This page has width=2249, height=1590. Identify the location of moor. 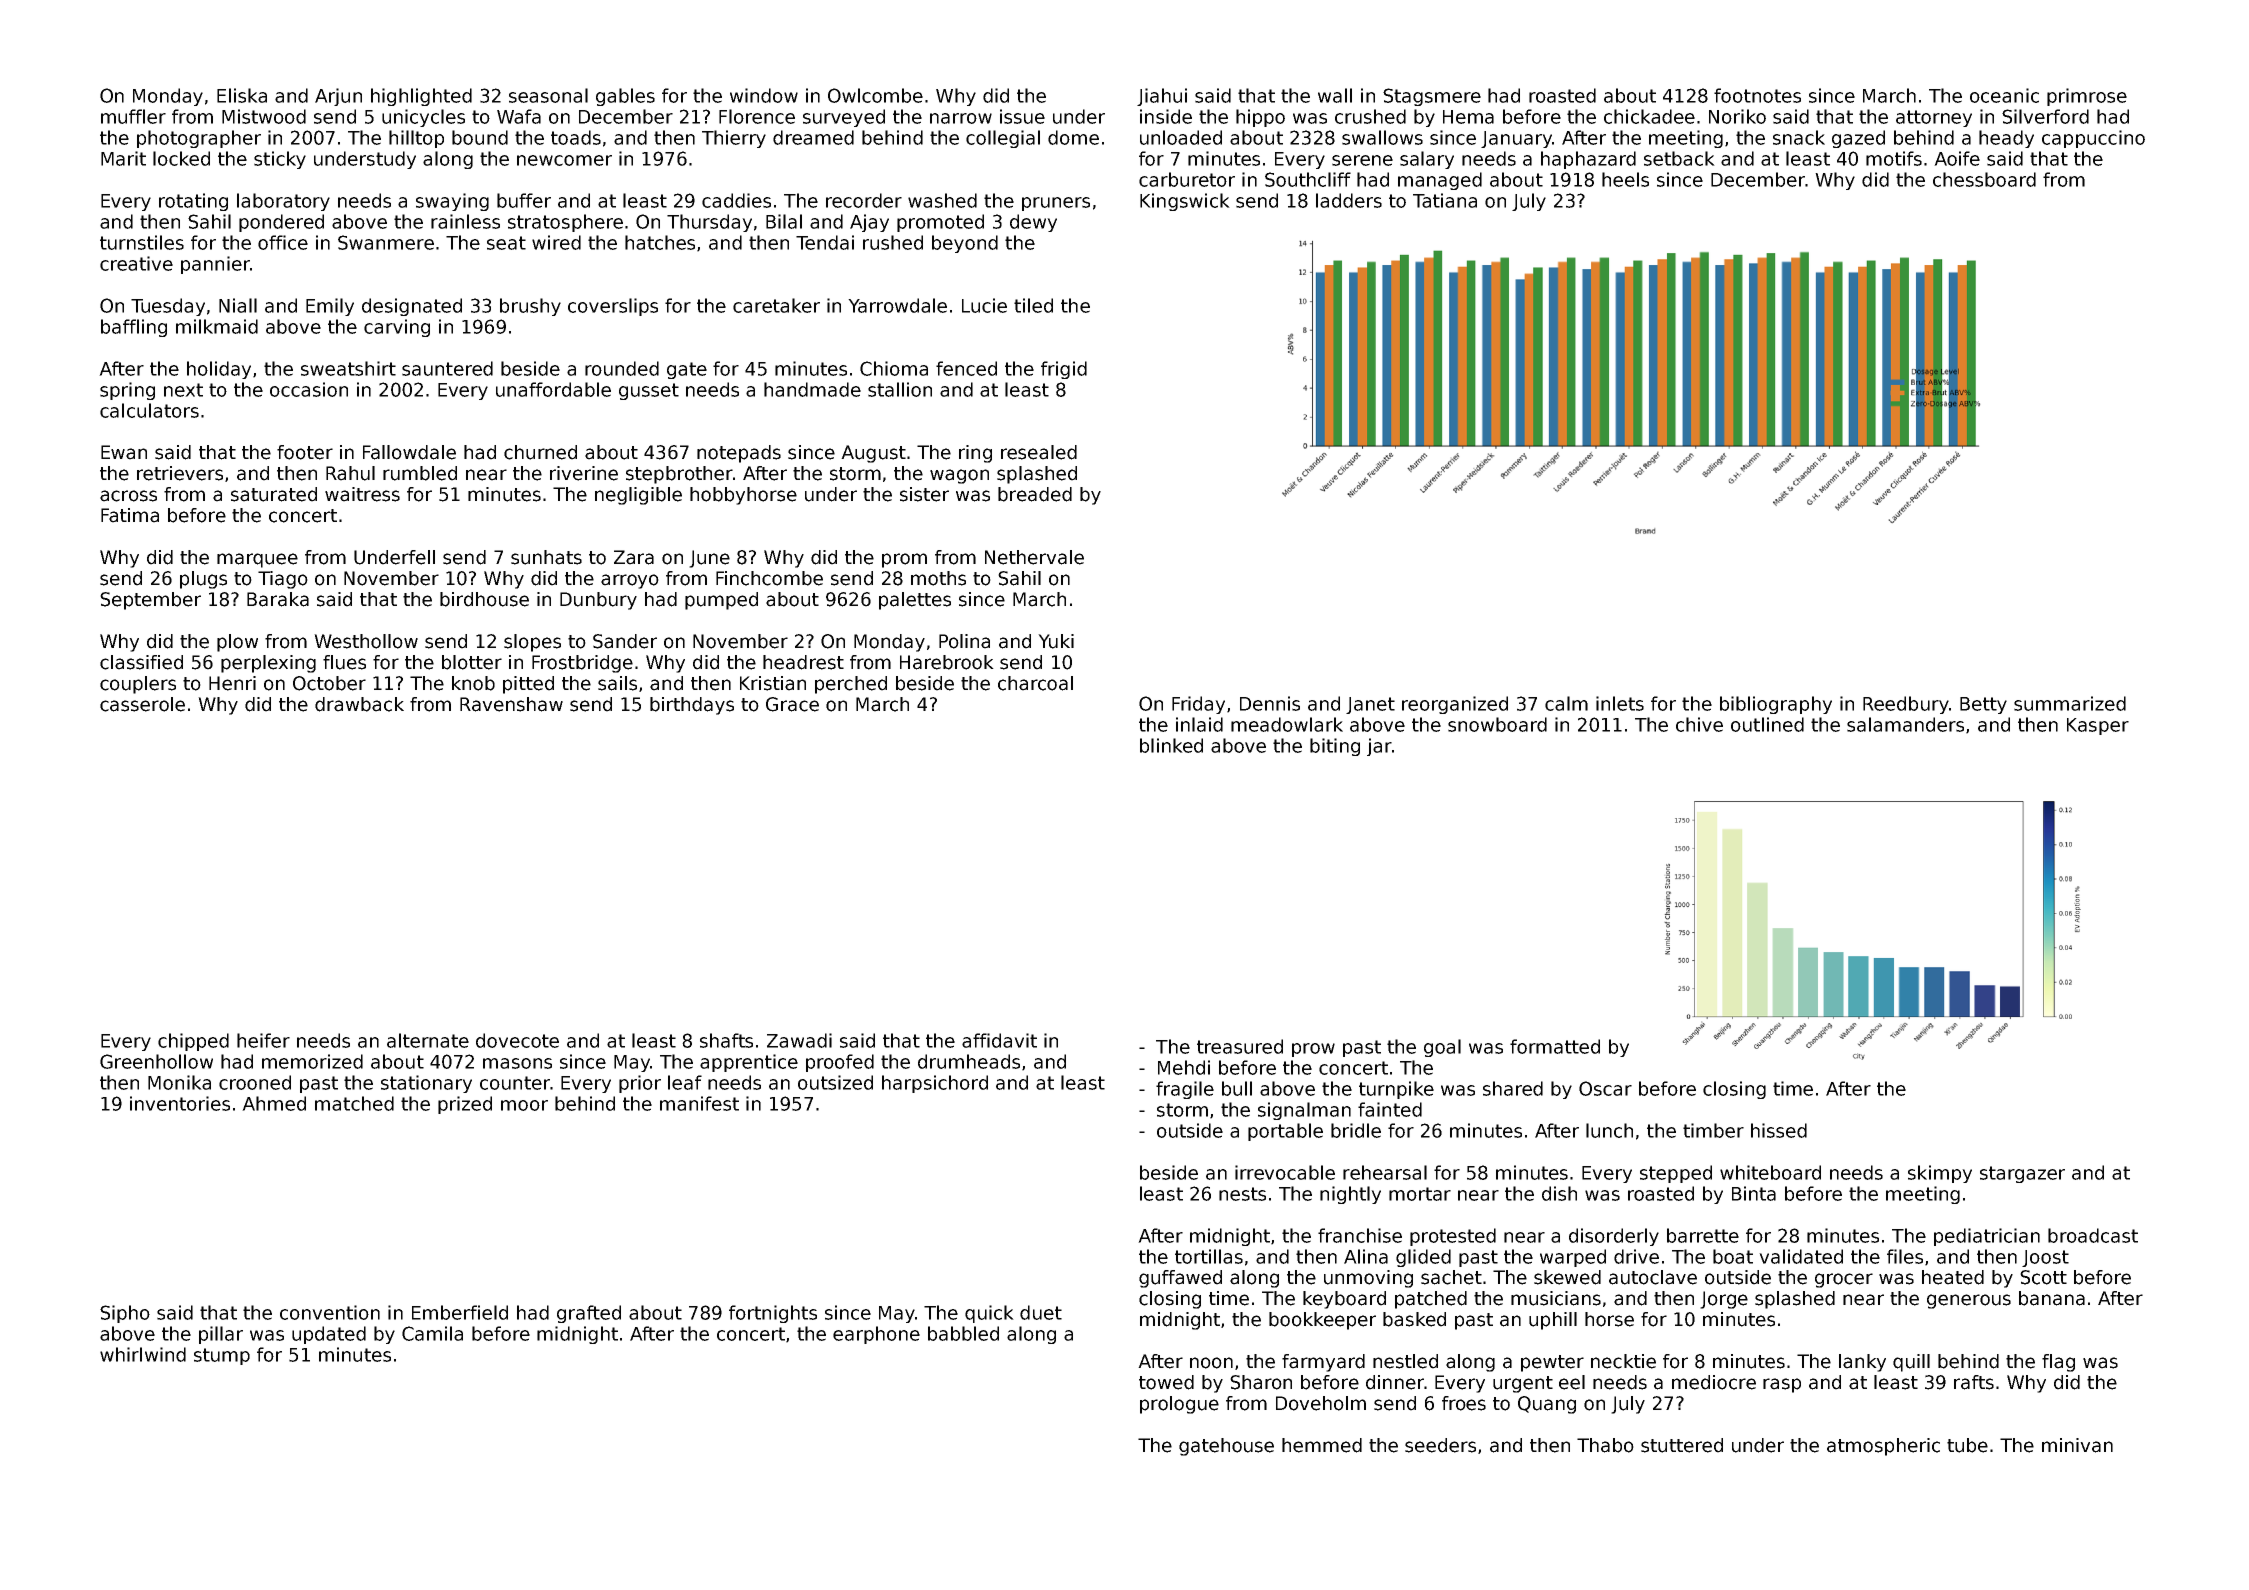
(524, 1105).
